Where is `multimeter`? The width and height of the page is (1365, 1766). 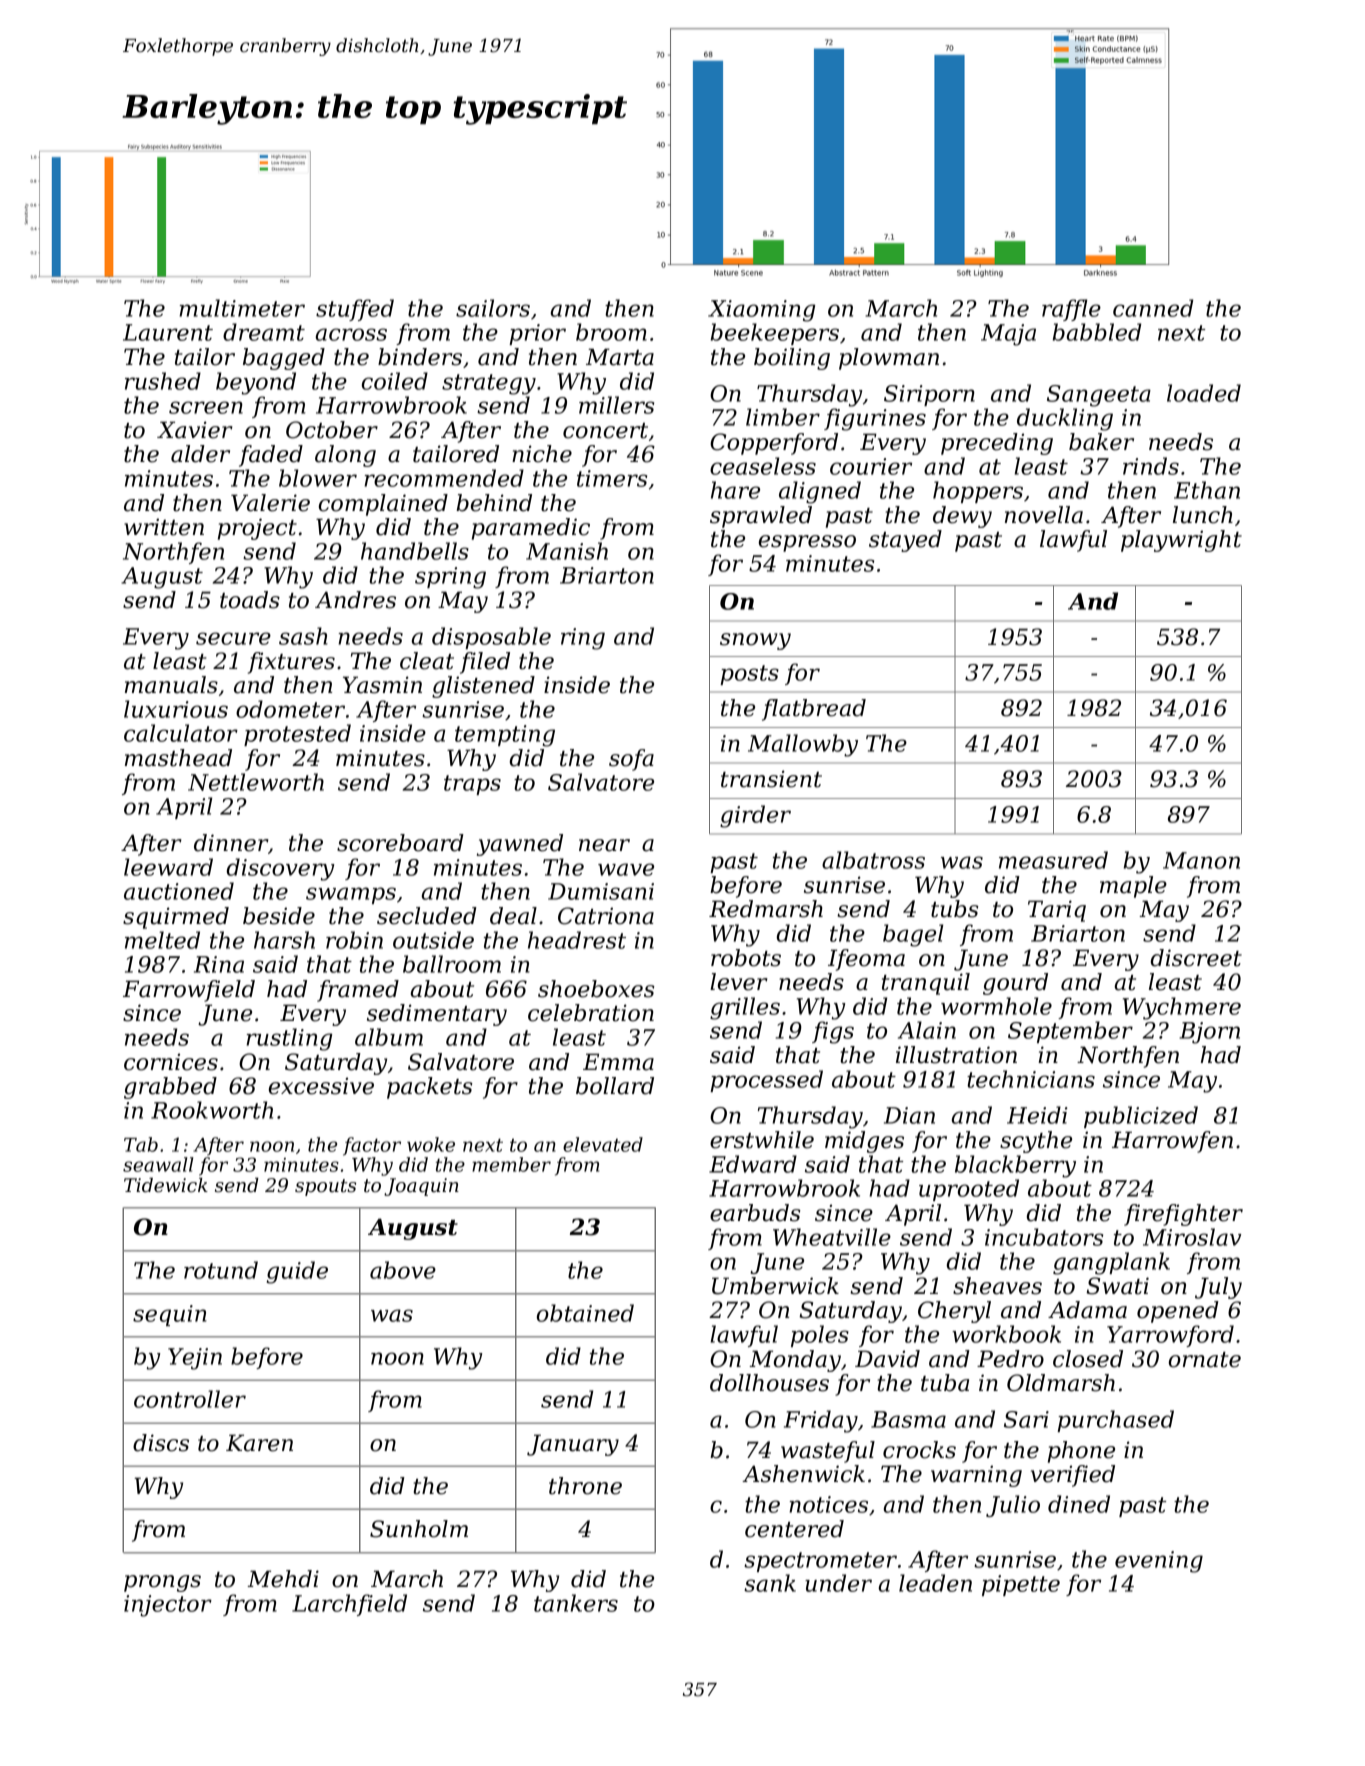 multimeter is located at coordinates (242, 308).
